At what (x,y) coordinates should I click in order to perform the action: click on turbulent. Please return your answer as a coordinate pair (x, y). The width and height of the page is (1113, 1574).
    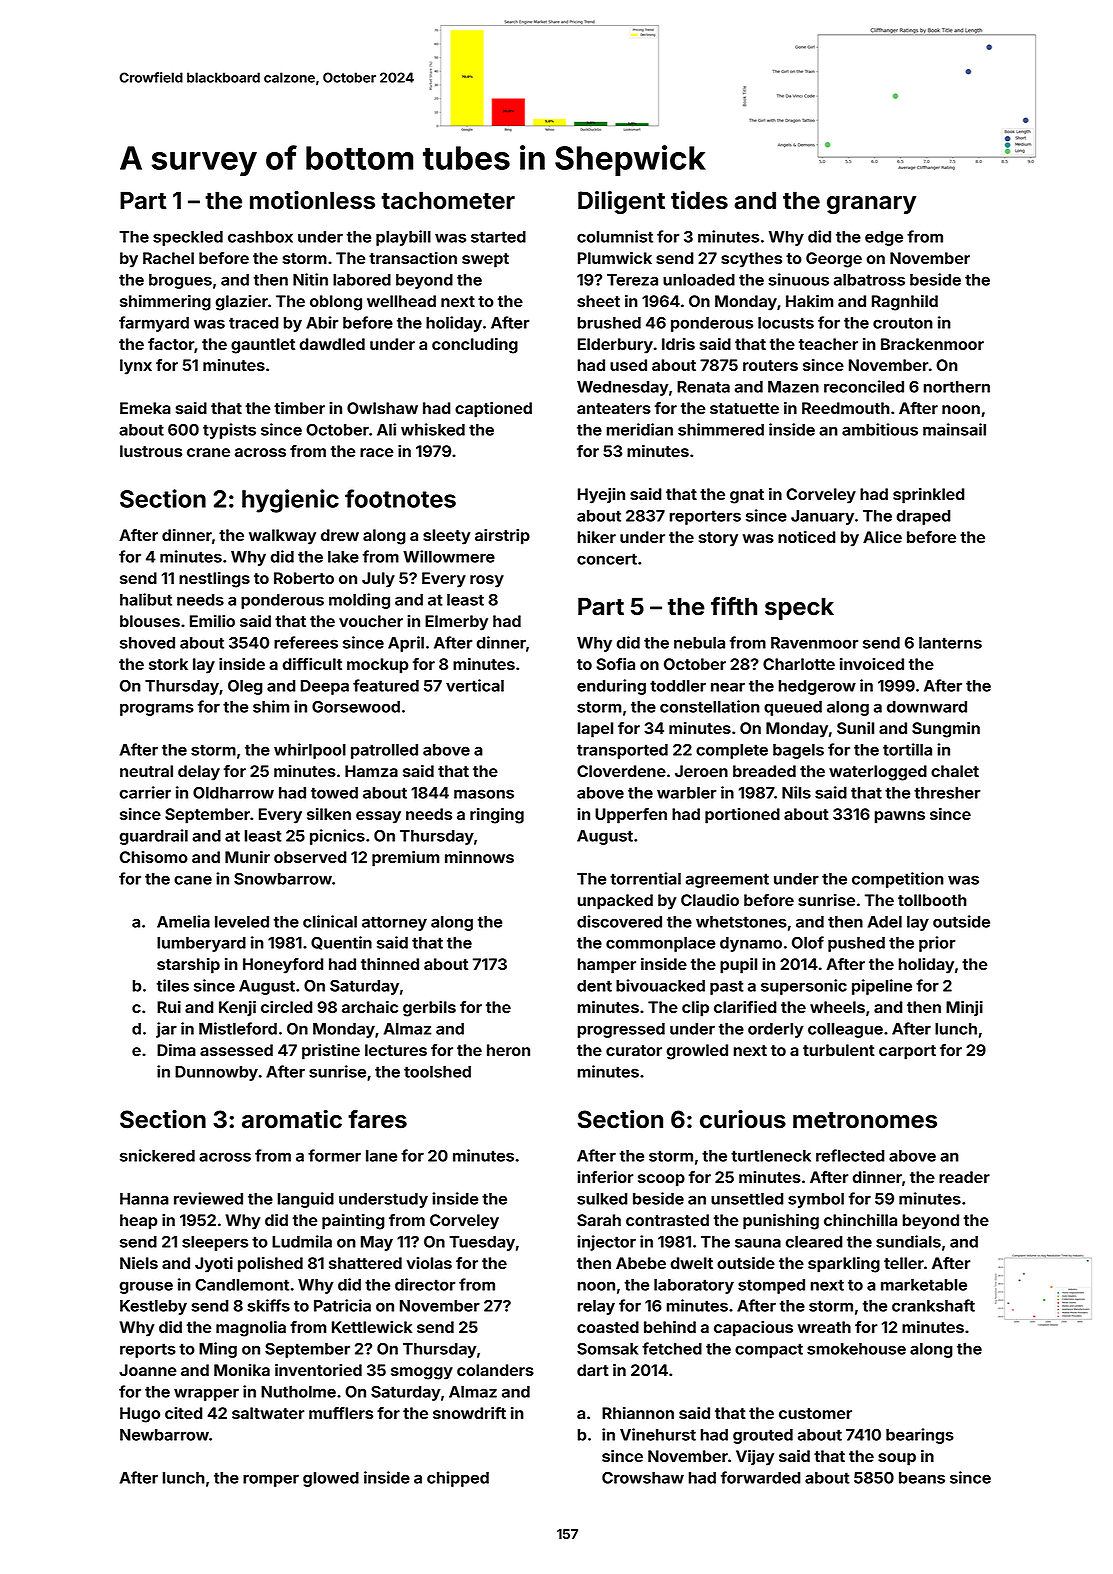
    Looking at the image, I should click on (839, 1050).
